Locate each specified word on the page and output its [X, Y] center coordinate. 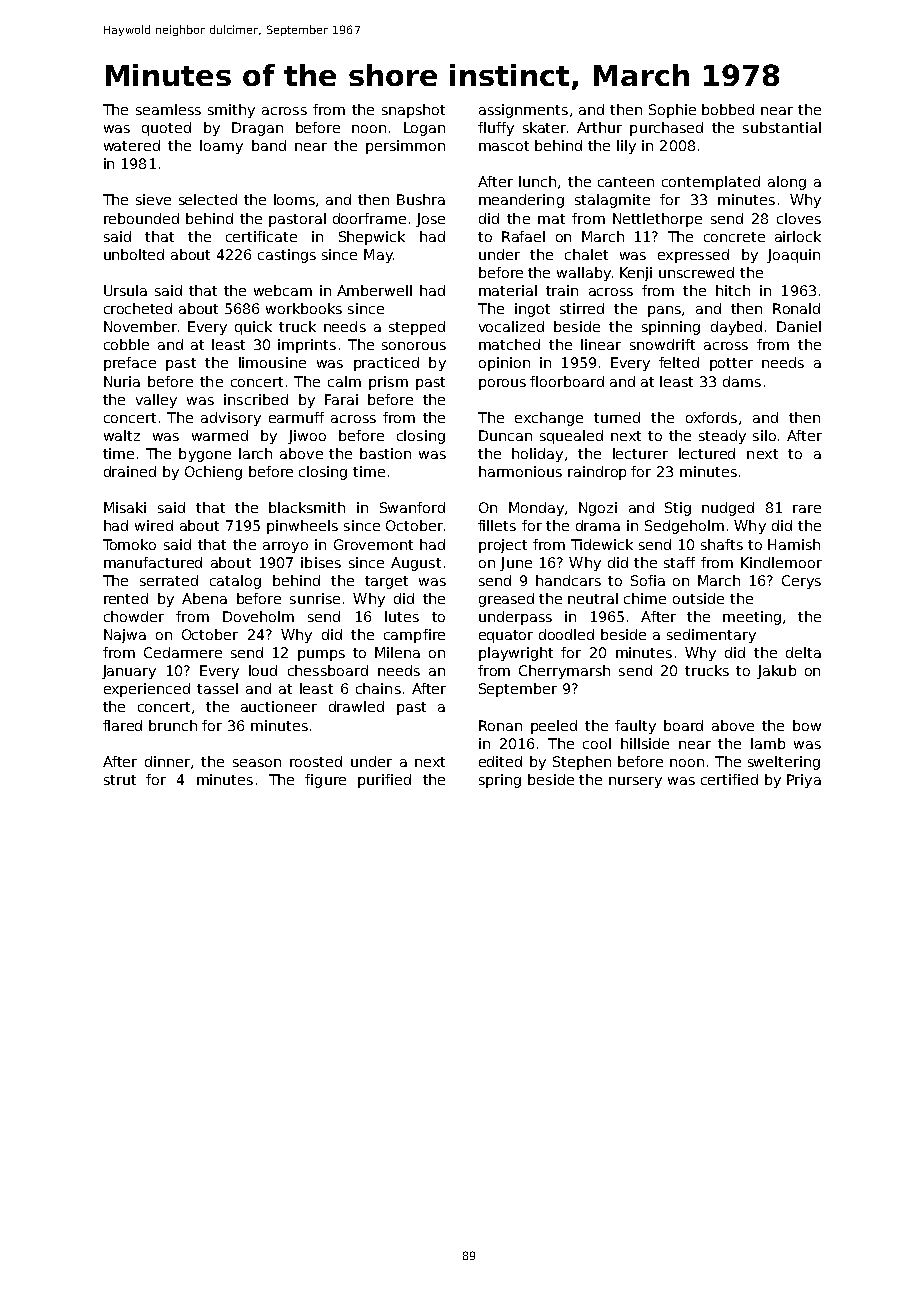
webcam [283, 290]
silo [764, 435]
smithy [231, 111]
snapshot [413, 111]
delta [803, 652]
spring [500, 781]
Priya [804, 781]
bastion [385, 453]
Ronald [796, 308]
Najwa [125, 636]
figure [325, 781]
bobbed [728, 109]
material [508, 290]
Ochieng [213, 473]
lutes [402, 616]
